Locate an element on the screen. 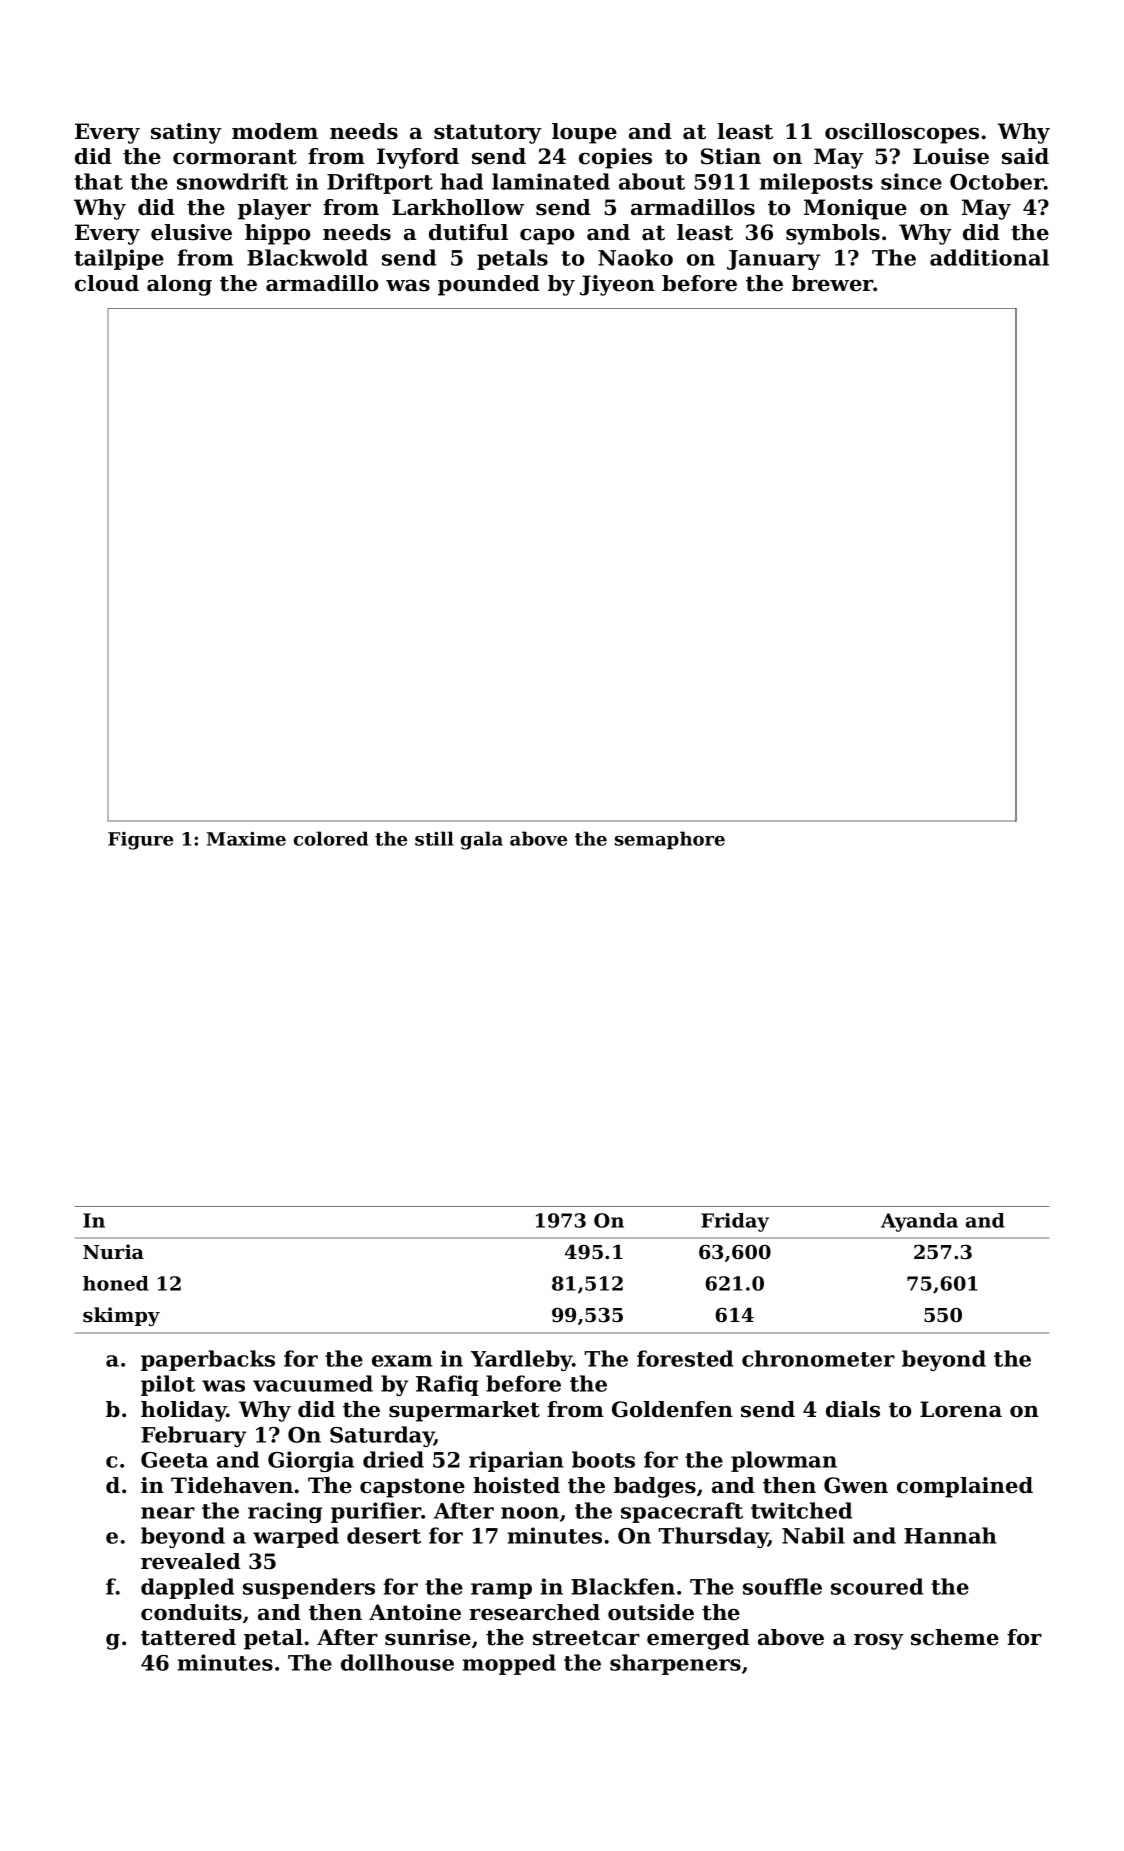  Friday is located at coordinates (735, 1222).
